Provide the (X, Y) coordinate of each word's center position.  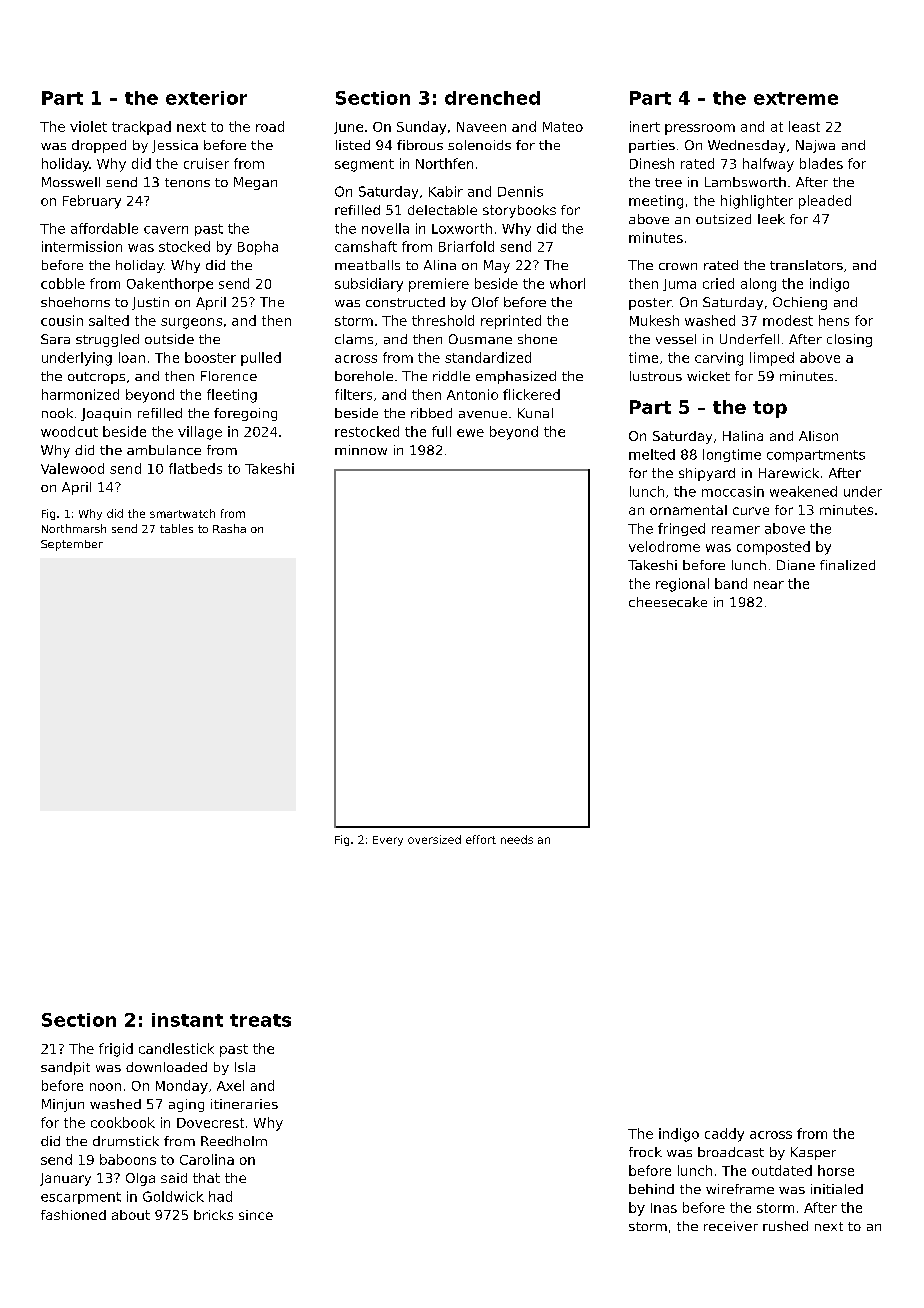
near (769, 585)
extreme (796, 98)
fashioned (73, 1215)
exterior (206, 98)
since (256, 1215)
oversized (434, 839)
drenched (492, 98)
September (72, 545)
